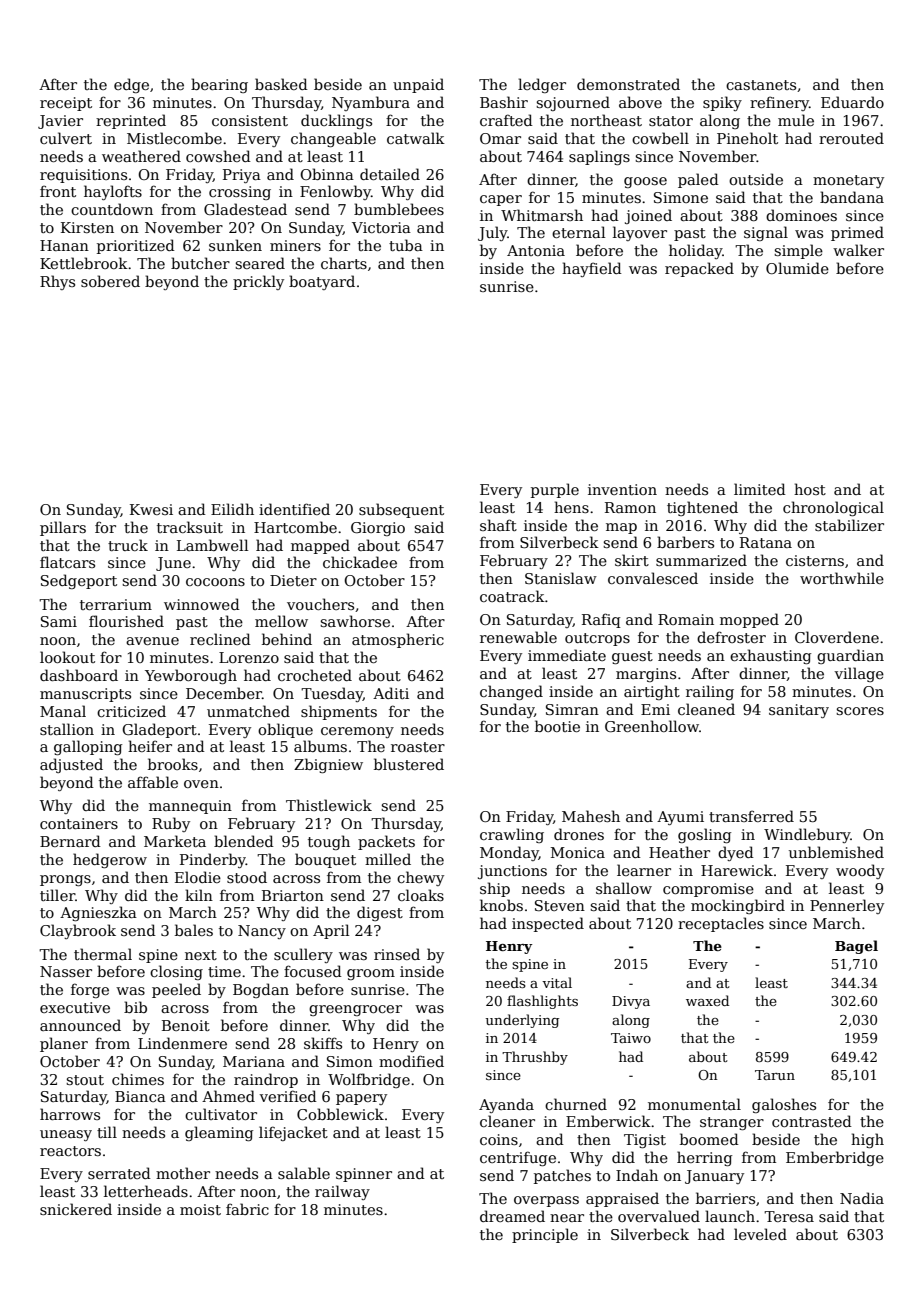 The height and width of the image is (1308, 924). What do you see at coordinates (833, 508) in the image?
I see `chronological` at bounding box center [833, 508].
